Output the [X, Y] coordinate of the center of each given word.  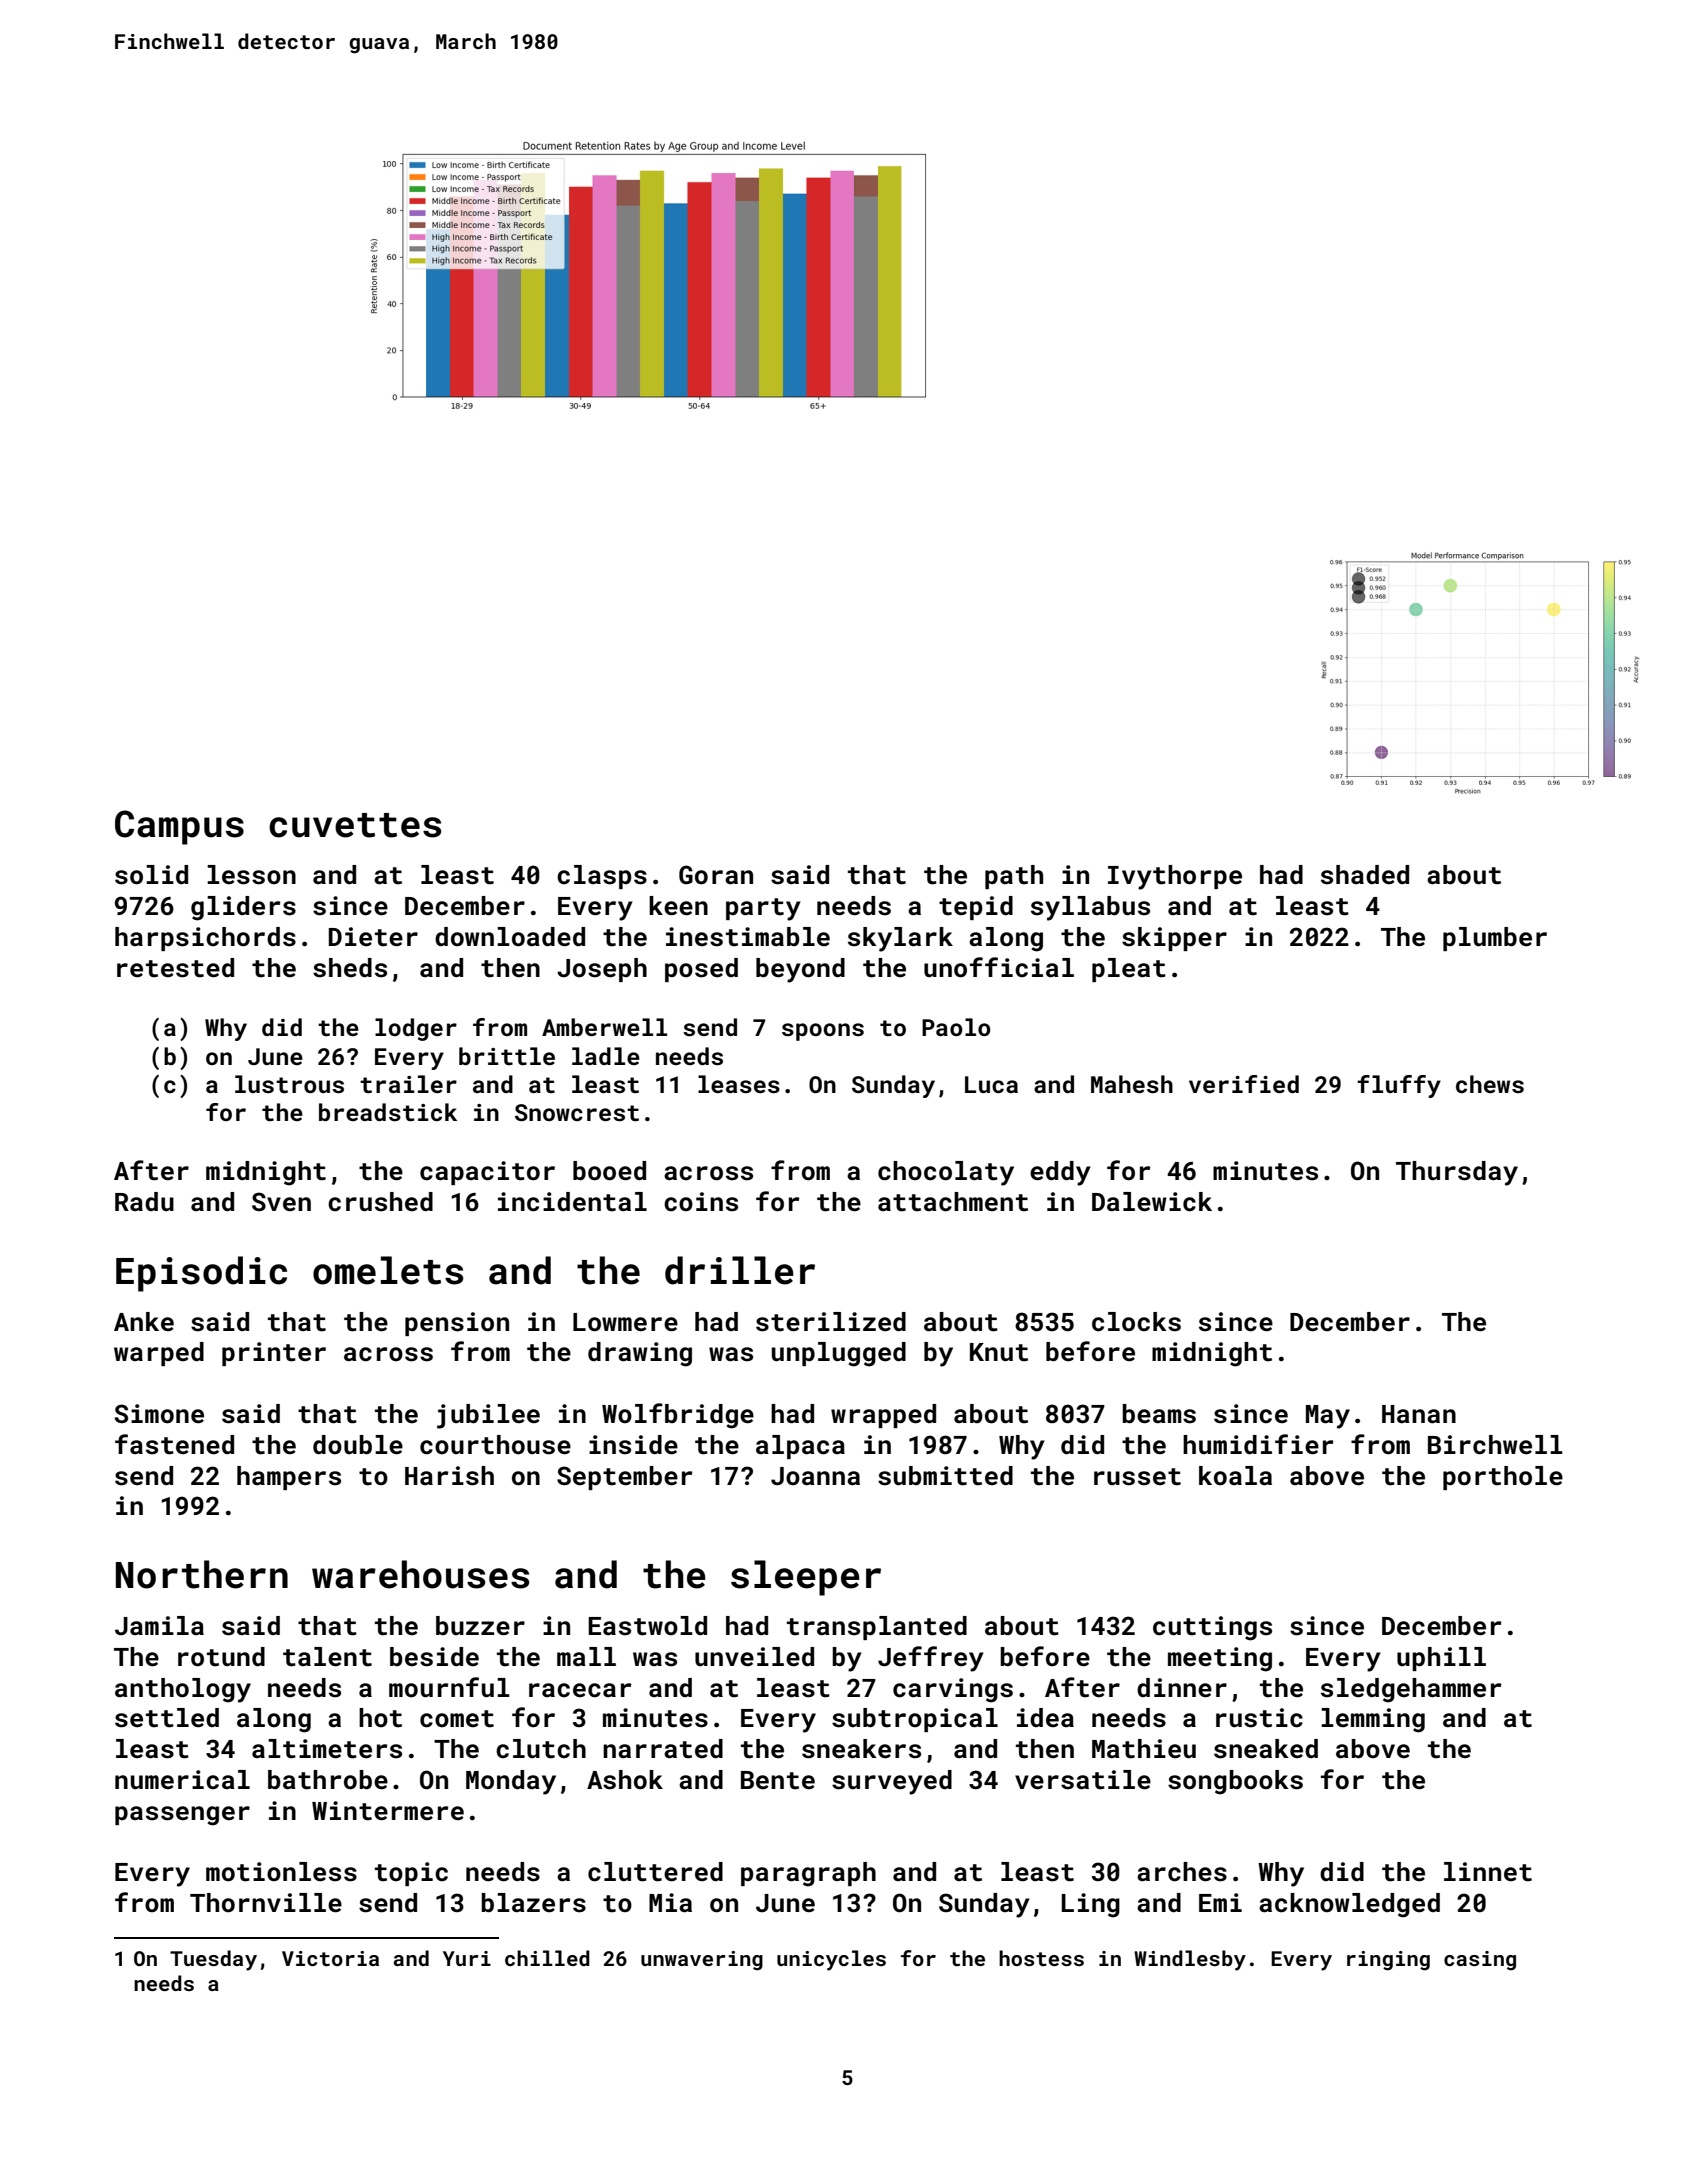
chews [1490, 1084]
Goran [716, 875]
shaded [1365, 875]
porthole [1503, 1478]
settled [167, 1718]
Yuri [467, 1958]
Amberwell [604, 1027]
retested [175, 968]
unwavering [702, 1961]
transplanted [877, 1628]
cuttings [1212, 1628]
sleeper [806, 1578]
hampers [289, 1478]
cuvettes [355, 825]
